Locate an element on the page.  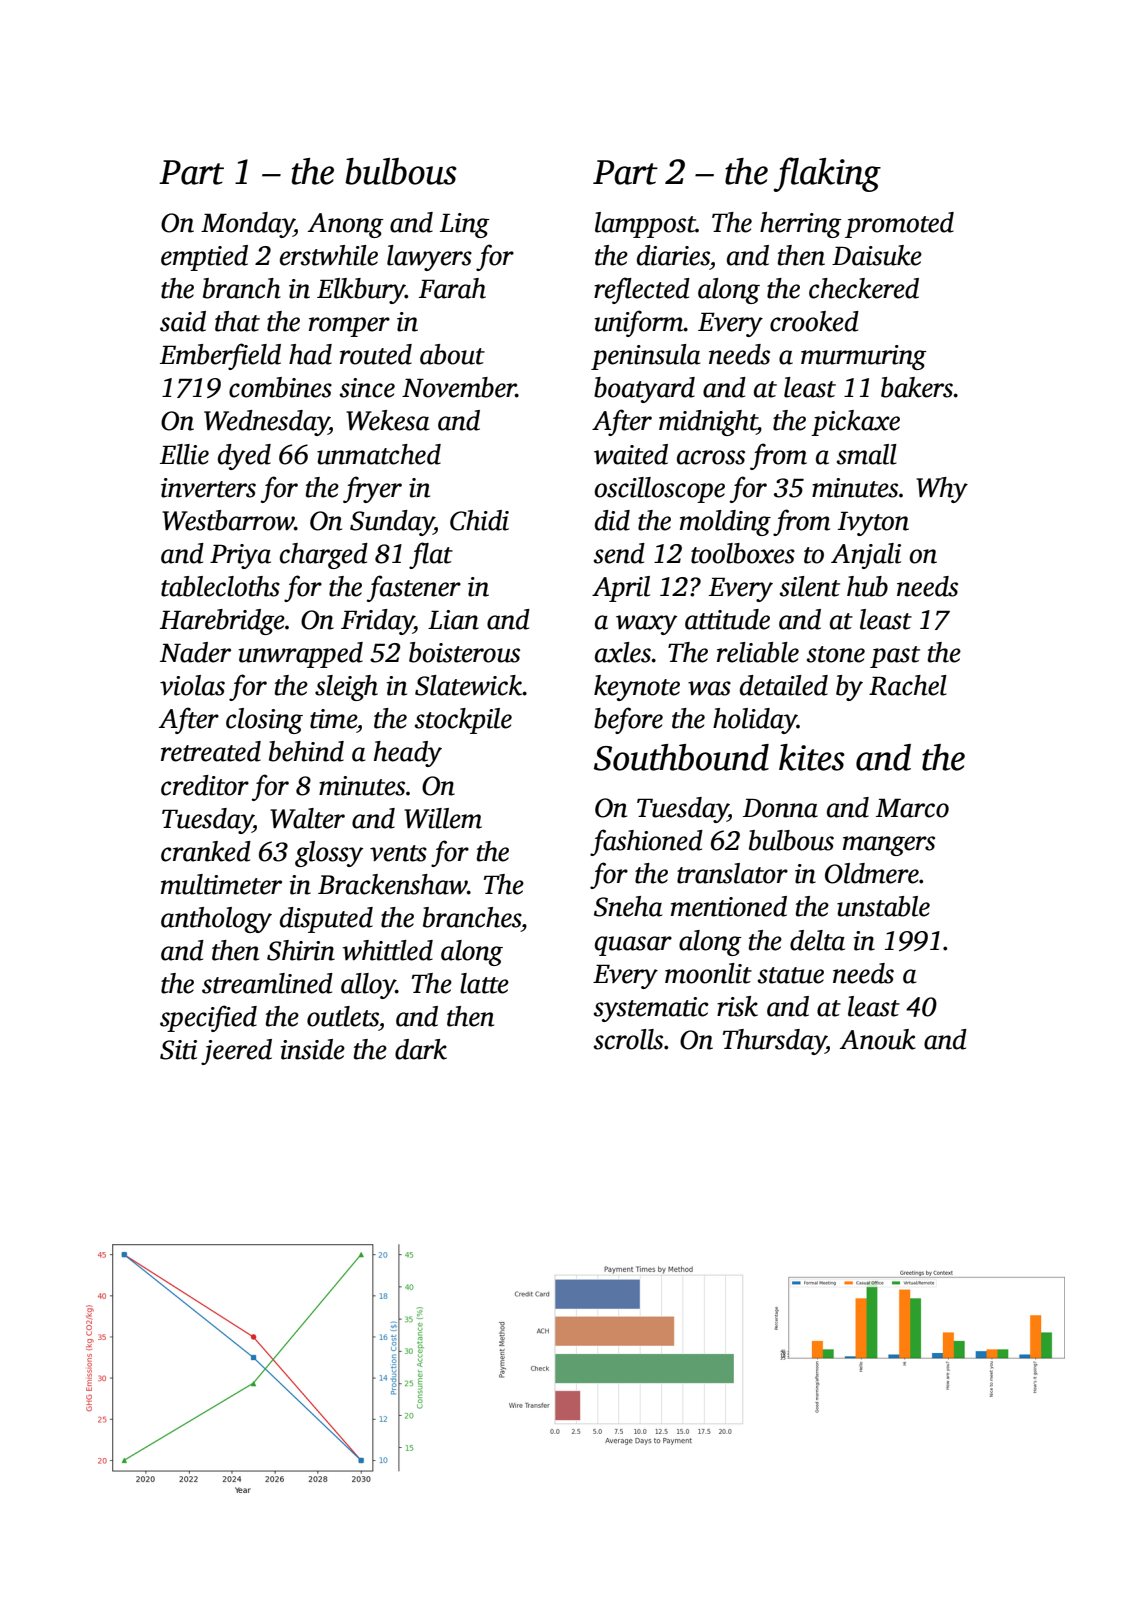
jeered is located at coordinates (236, 1052).
